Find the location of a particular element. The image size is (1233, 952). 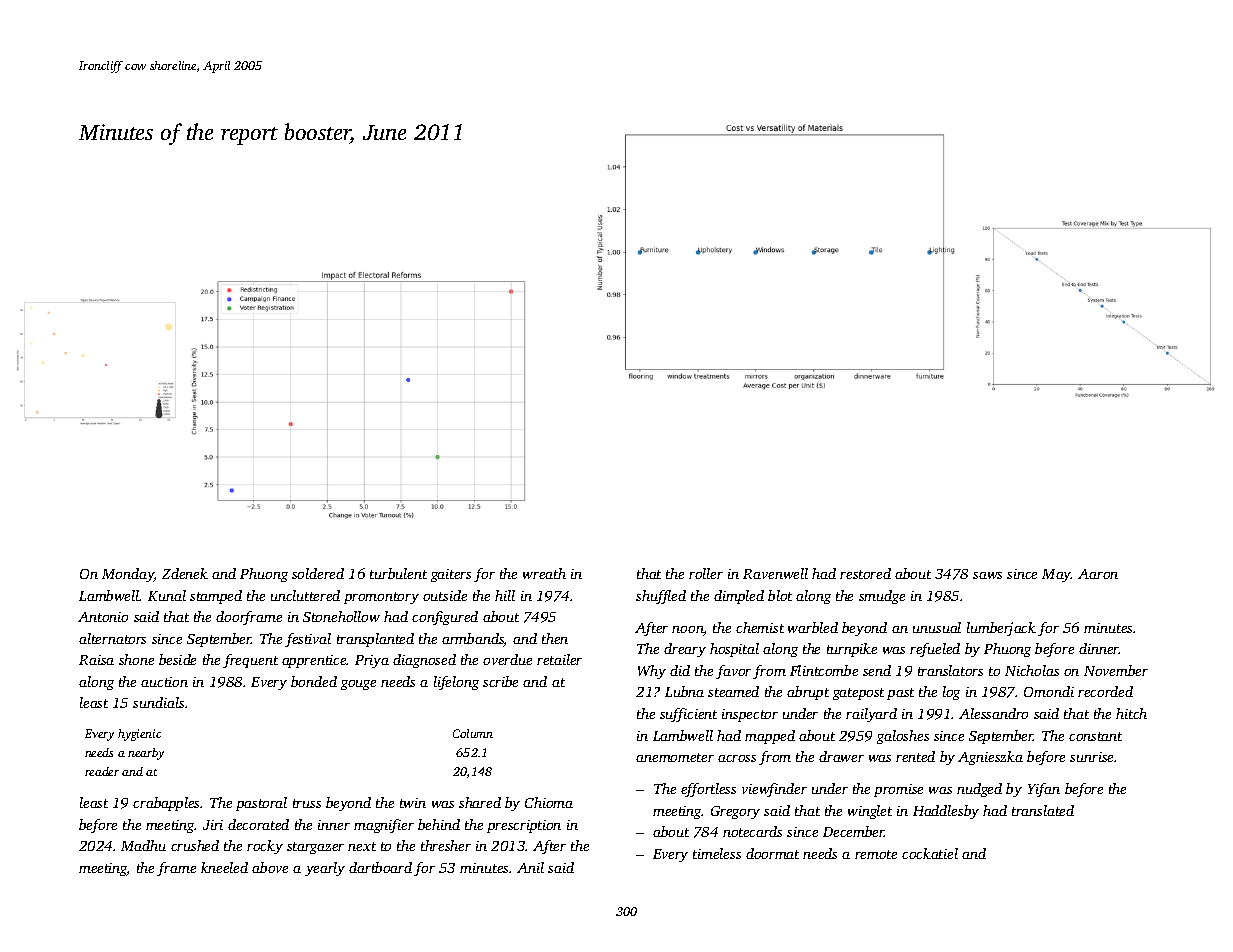

Anil is located at coordinates (530, 867).
